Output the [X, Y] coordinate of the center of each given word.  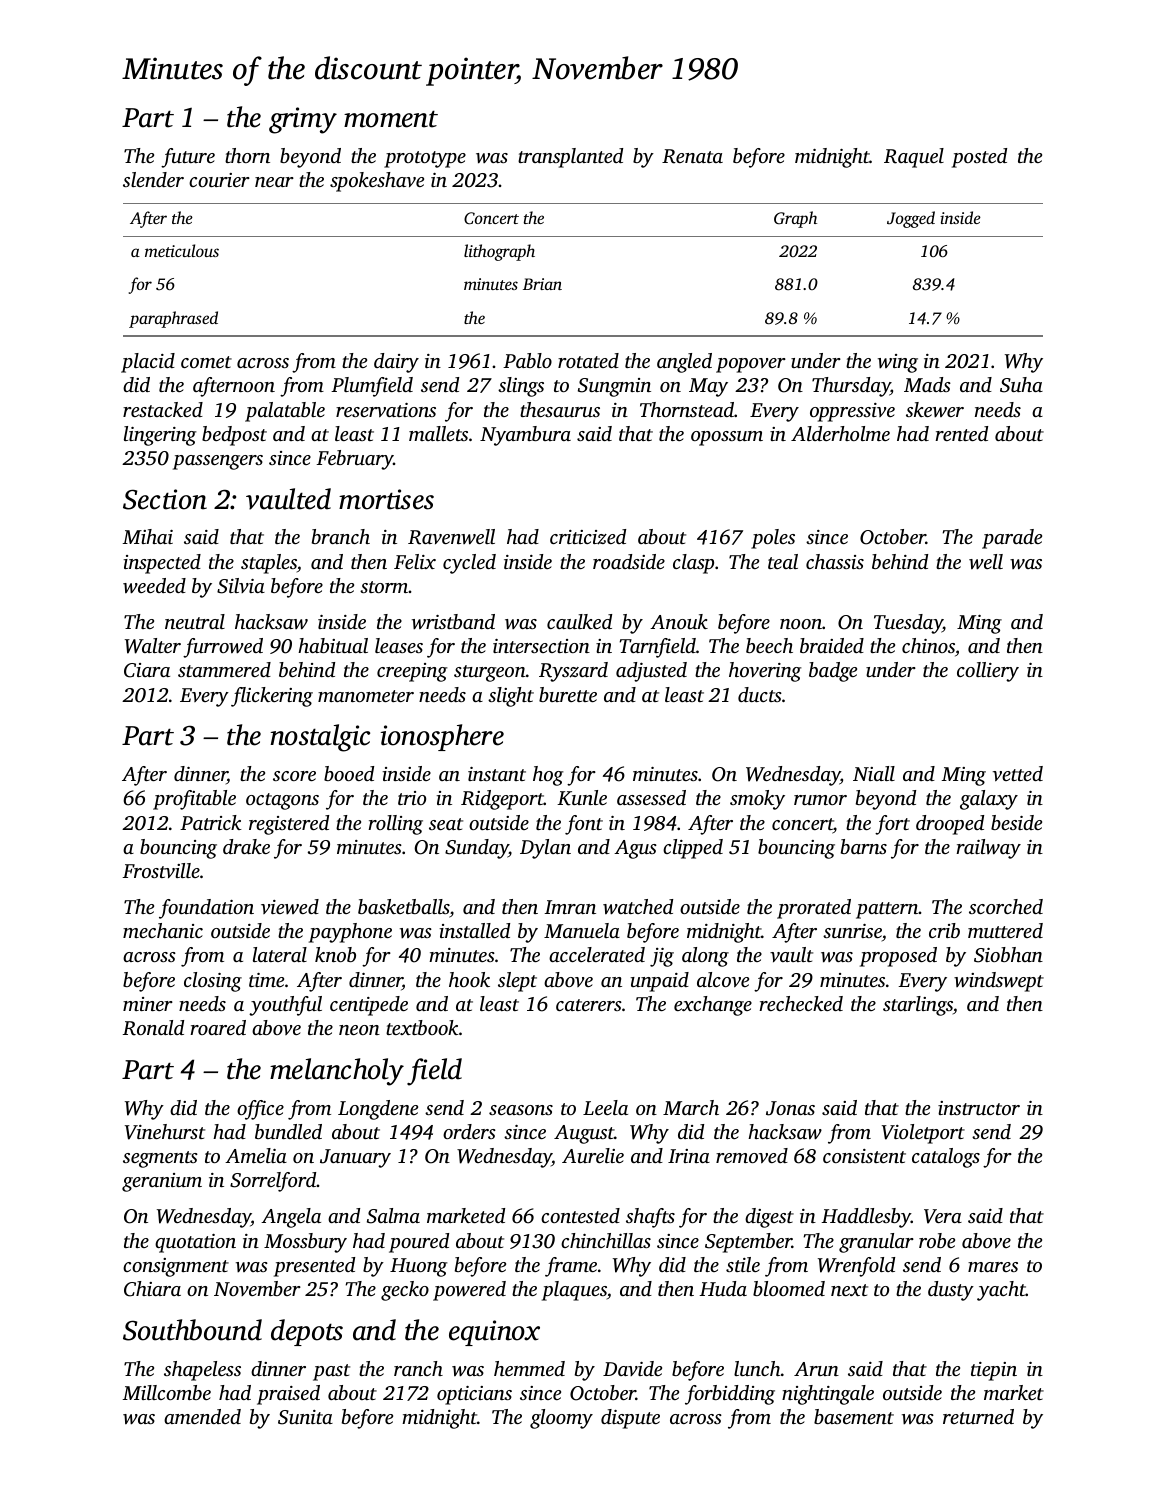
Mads [927, 384]
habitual [333, 645]
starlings [918, 1006]
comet [206, 362]
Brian [542, 284]
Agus [635, 849]
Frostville [161, 870]
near [274, 182]
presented [314, 1267]
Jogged [911, 219]
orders [469, 1131]
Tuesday [908, 624]
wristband [453, 621]
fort [892, 825]
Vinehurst [165, 1132]
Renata [692, 156]
